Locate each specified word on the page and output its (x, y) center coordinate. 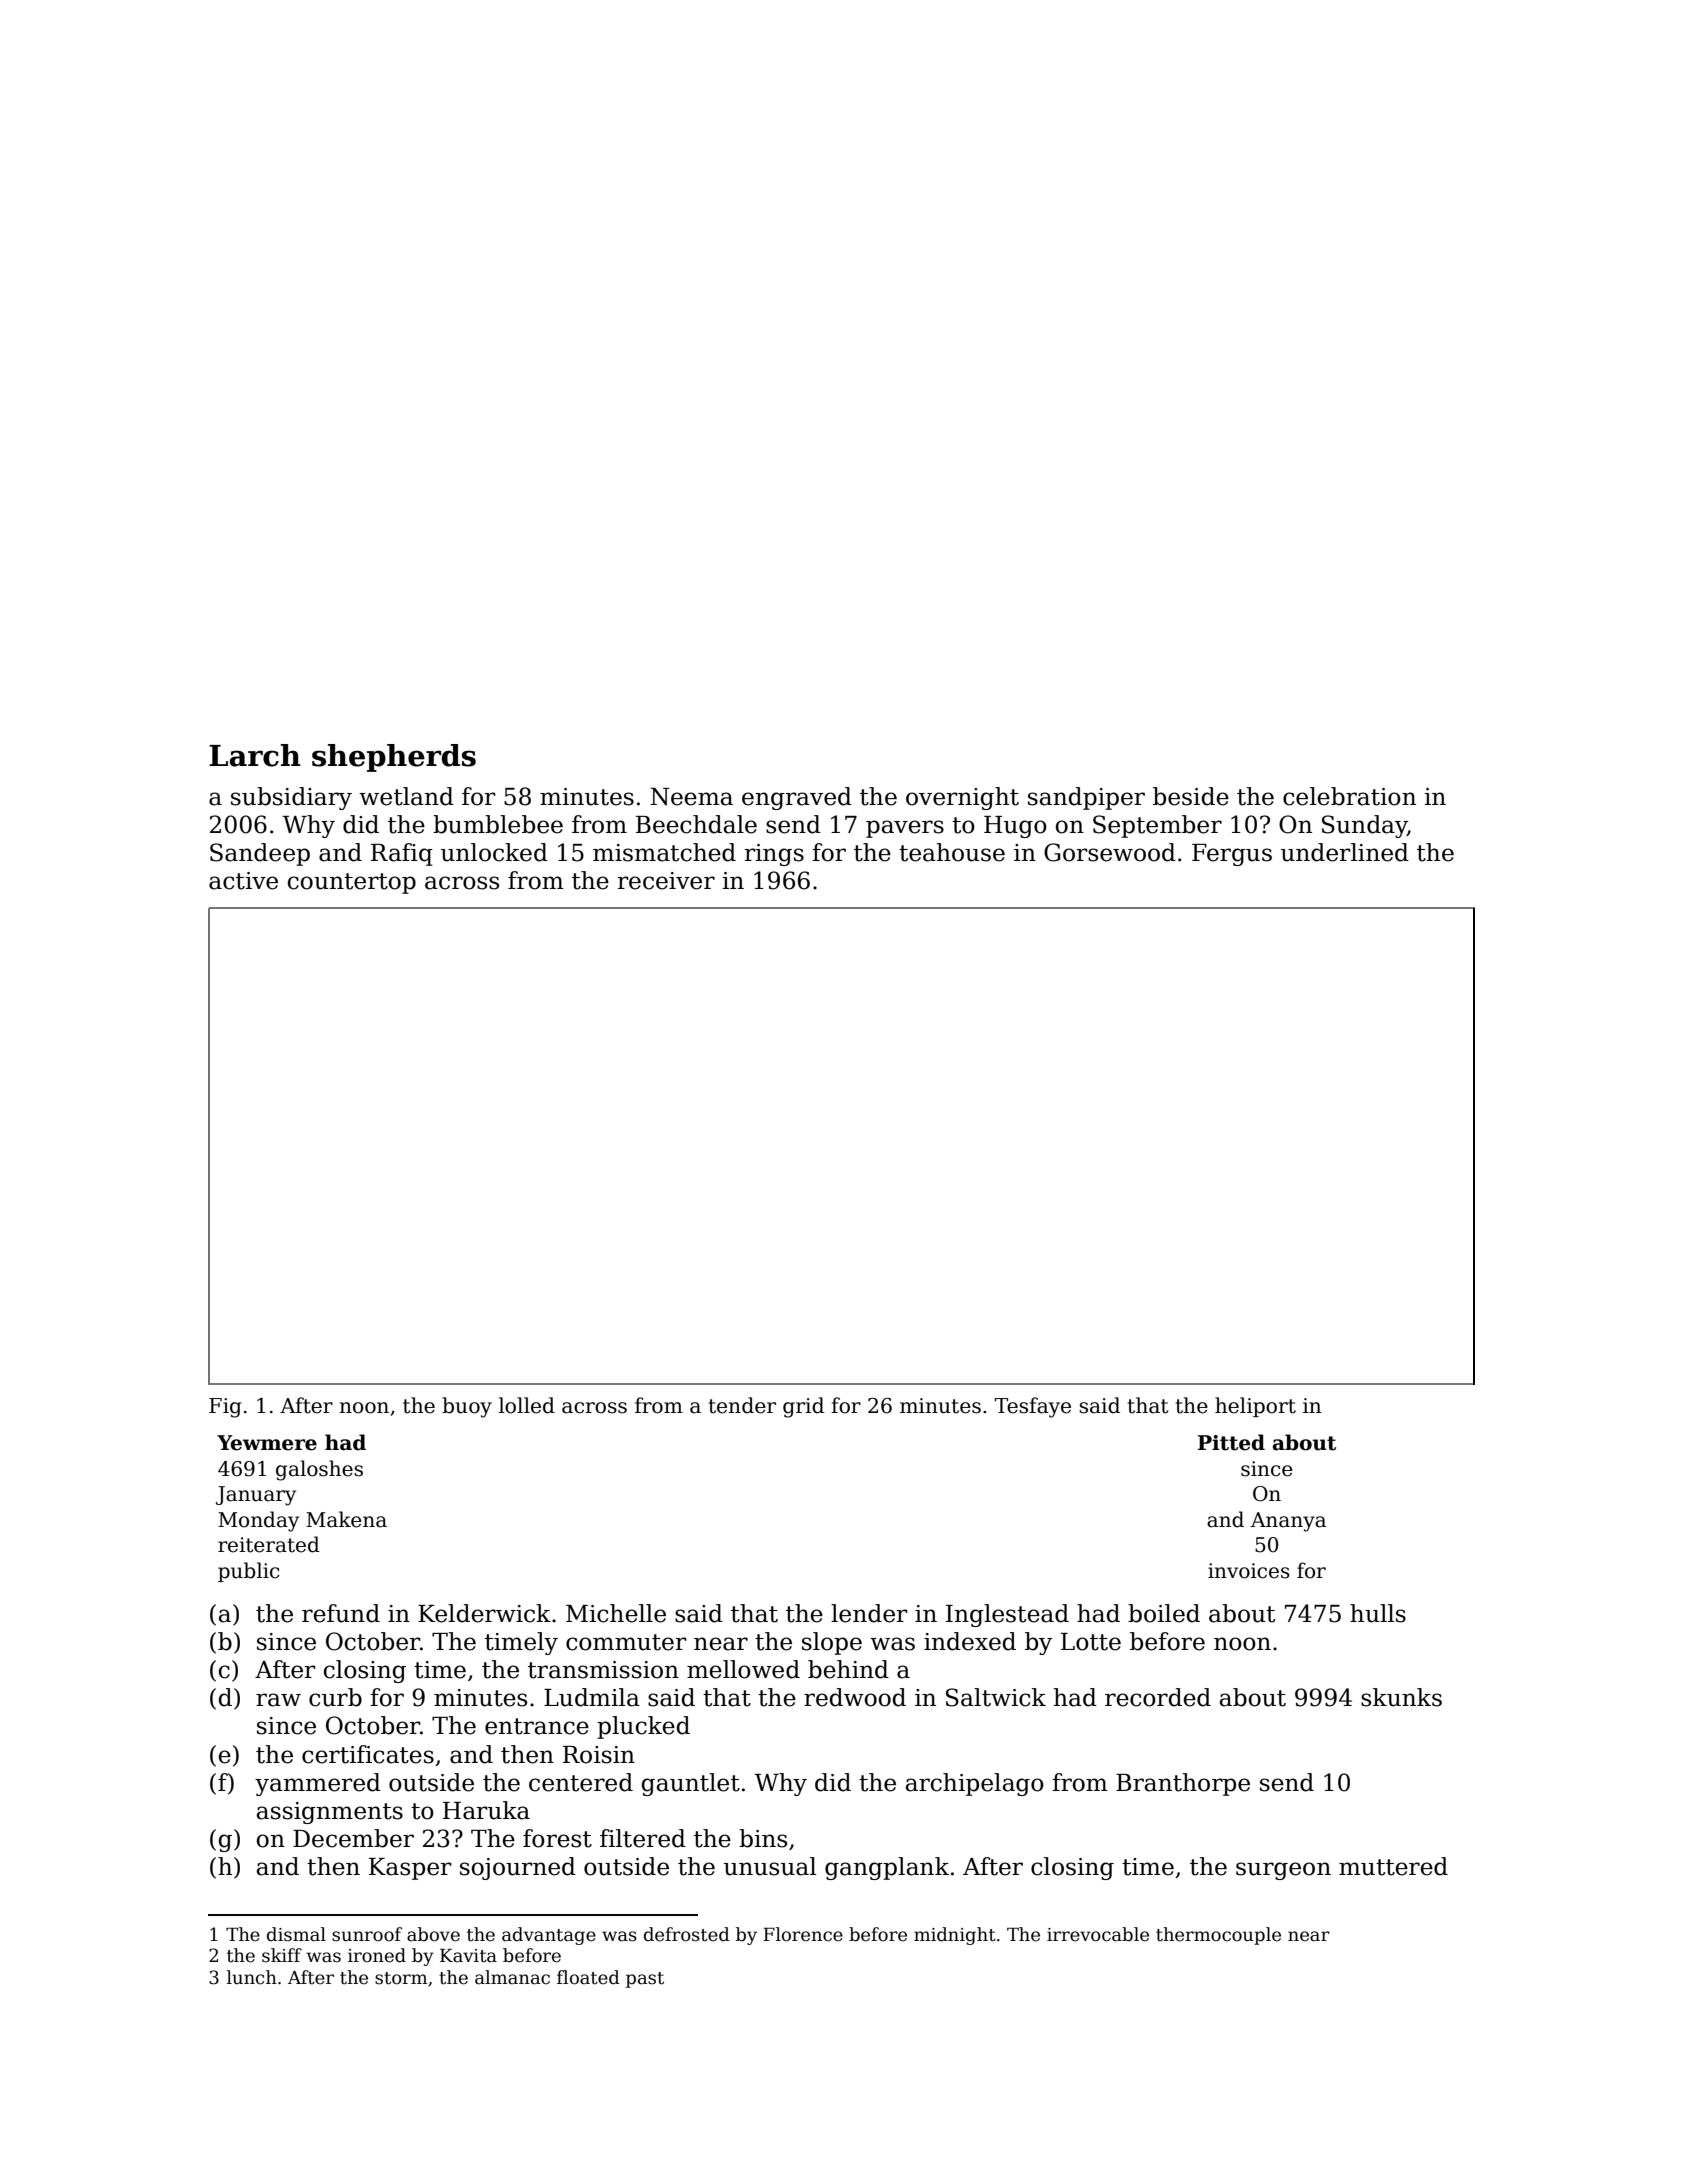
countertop (352, 883)
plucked (643, 1727)
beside (1191, 796)
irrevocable (1098, 1934)
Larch (255, 755)
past (645, 1980)
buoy (467, 1407)
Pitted (1231, 1442)
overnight (962, 798)
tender (742, 1405)
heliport (1255, 1407)
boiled (1164, 1613)
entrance (537, 1726)
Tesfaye (1033, 1407)
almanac (512, 1977)
